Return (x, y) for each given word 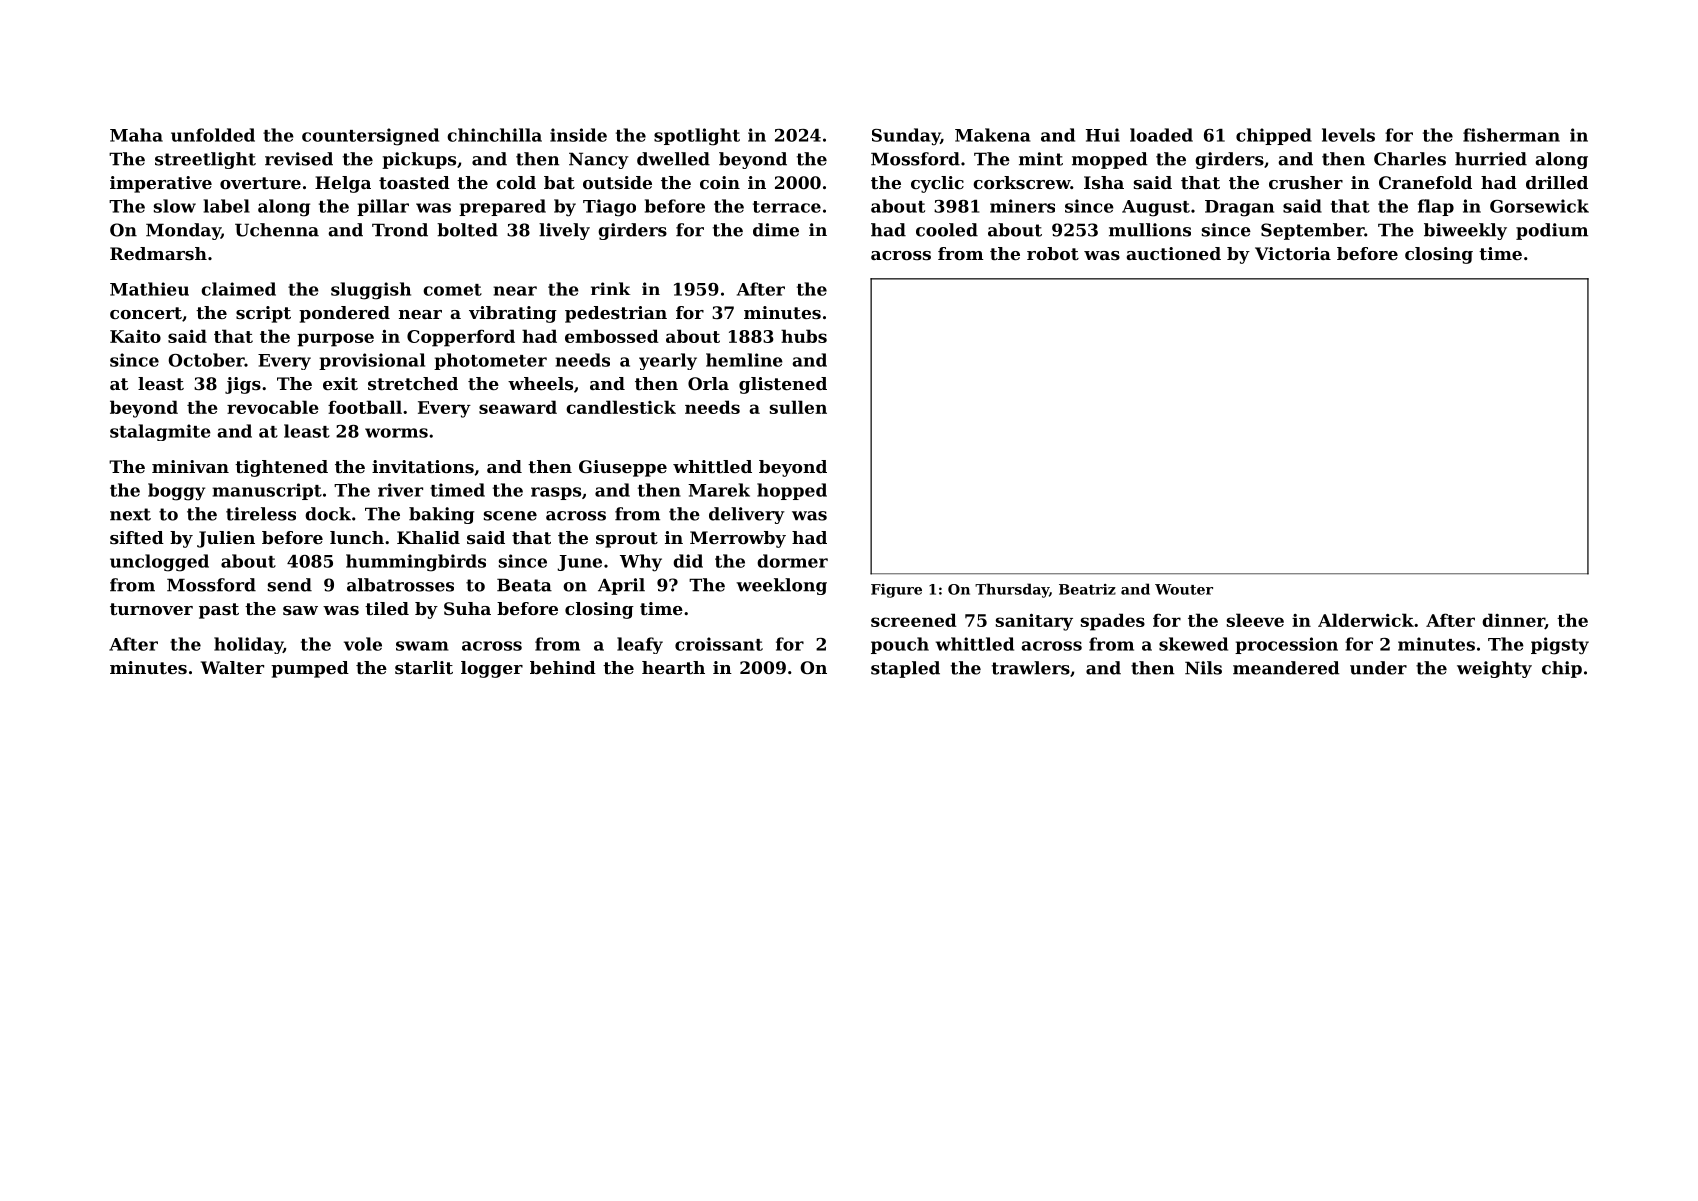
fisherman (1511, 135)
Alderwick (1366, 620)
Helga (343, 184)
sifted (137, 537)
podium (1552, 231)
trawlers (1031, 668)
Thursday (1012, 590)
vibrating (513, 314)
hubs (804, 336)
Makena (992, 135)
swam (422, 646)
